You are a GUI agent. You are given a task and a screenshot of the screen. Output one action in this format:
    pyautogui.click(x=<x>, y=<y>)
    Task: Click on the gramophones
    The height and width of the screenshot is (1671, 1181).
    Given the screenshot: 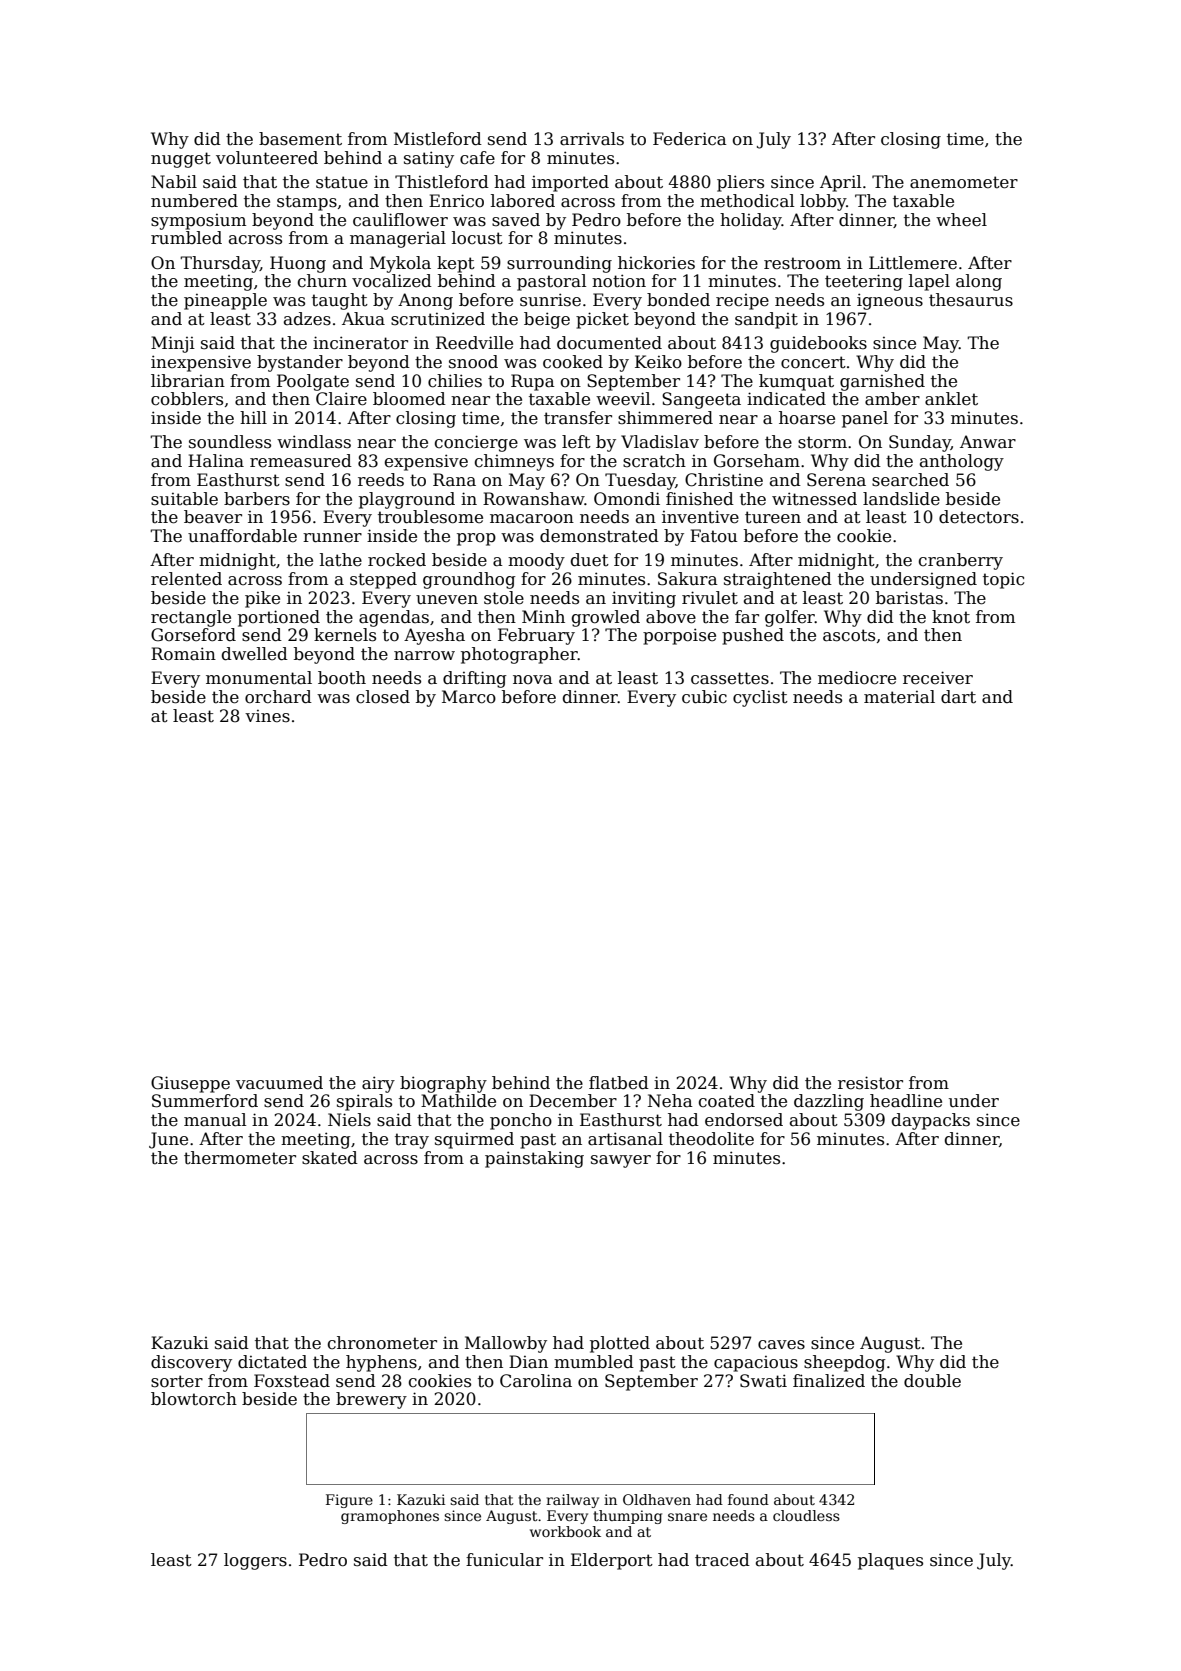 What is the action you would take?
    pyautogui.click(x=390, y=1517)
